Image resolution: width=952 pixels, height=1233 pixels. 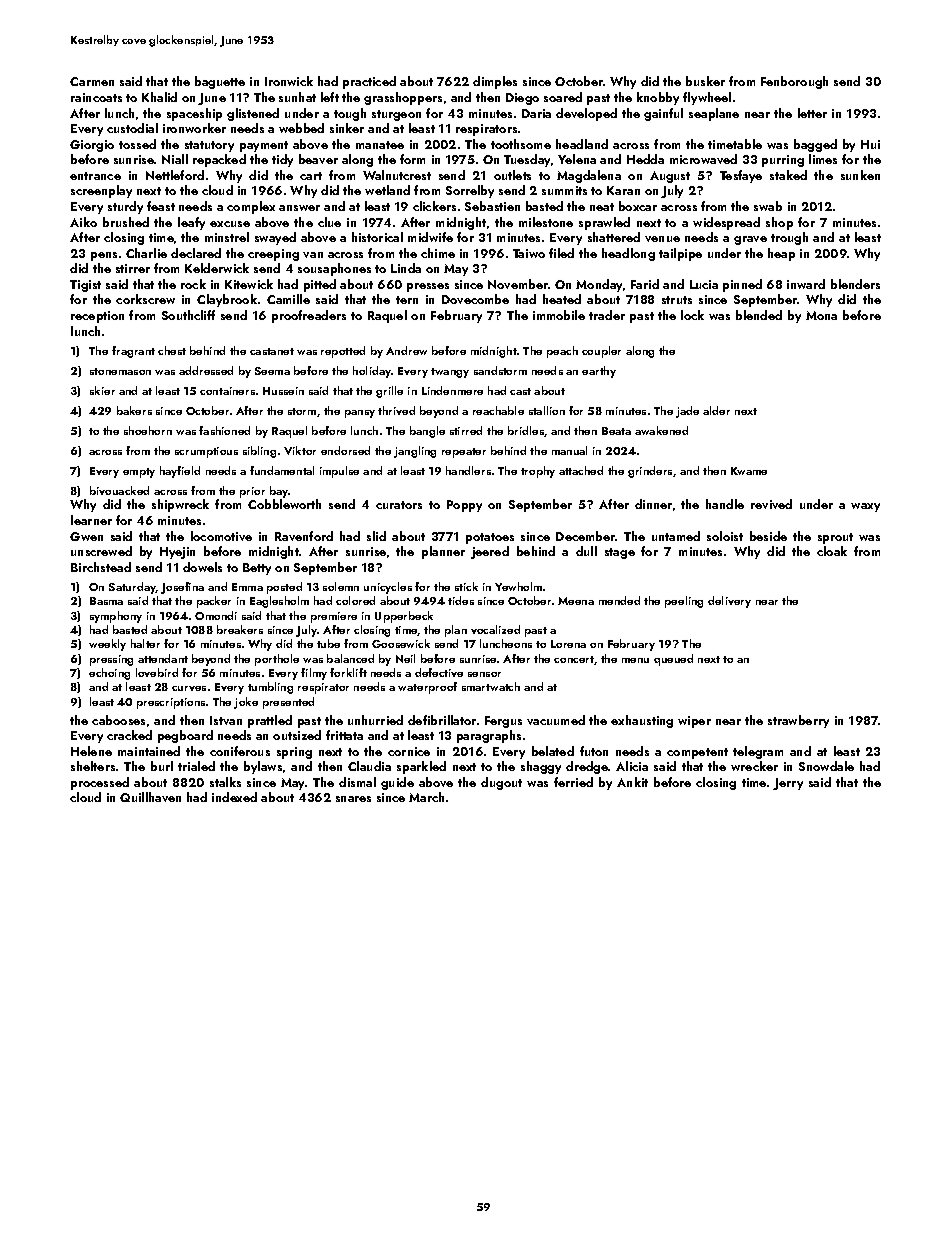 What do you see at coordinates (209, 146) in the document?
I see `statutory` at bounding box center [209, 146].
